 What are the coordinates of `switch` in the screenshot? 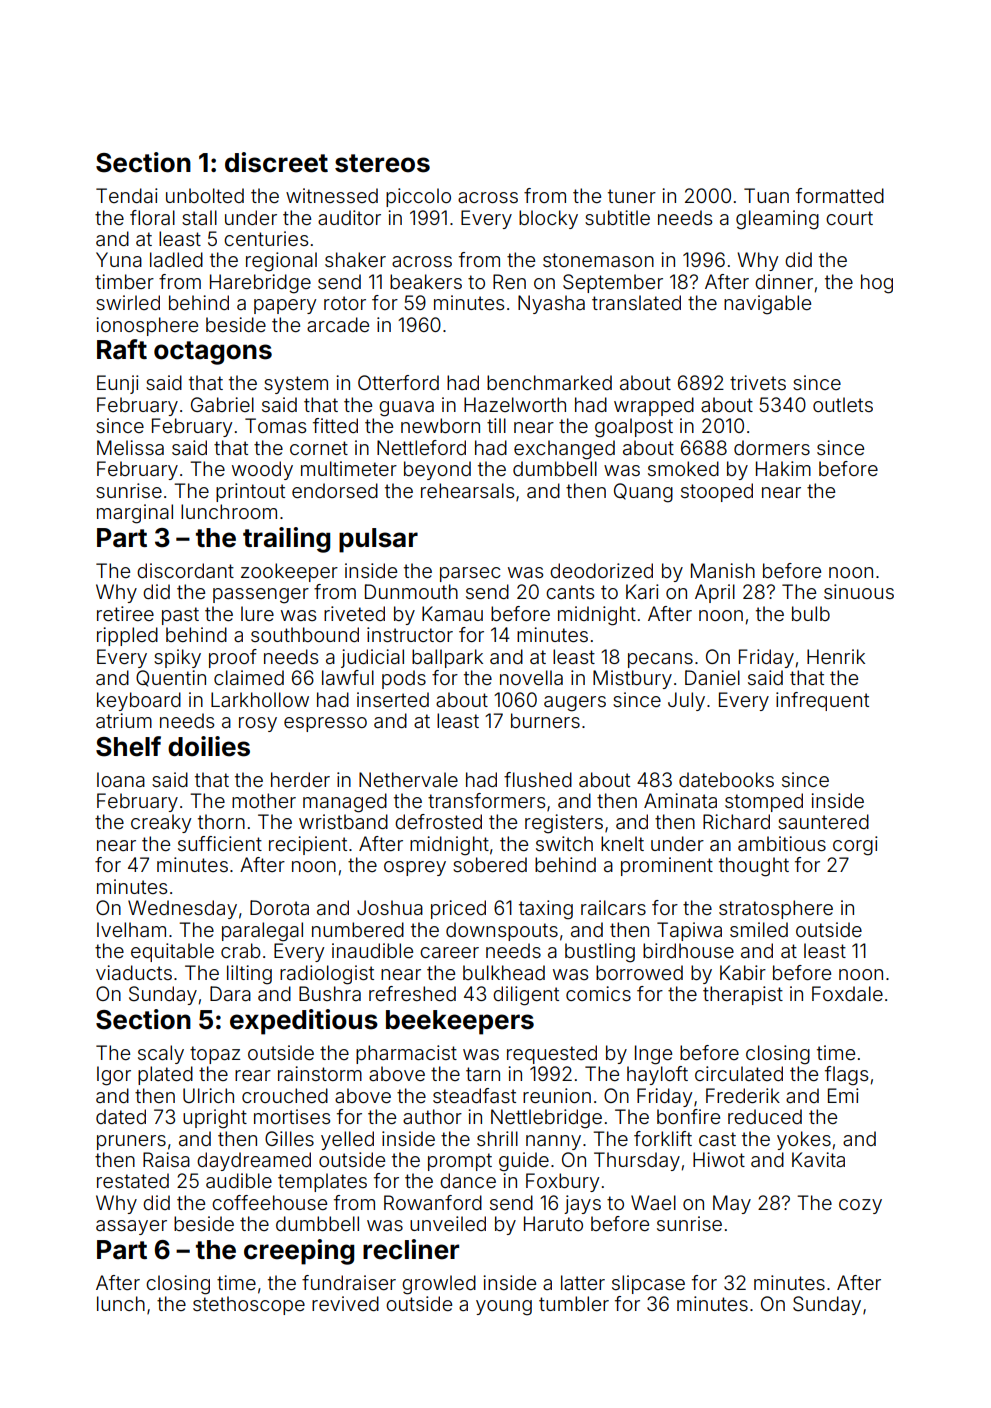 It's located at (564, 843).
